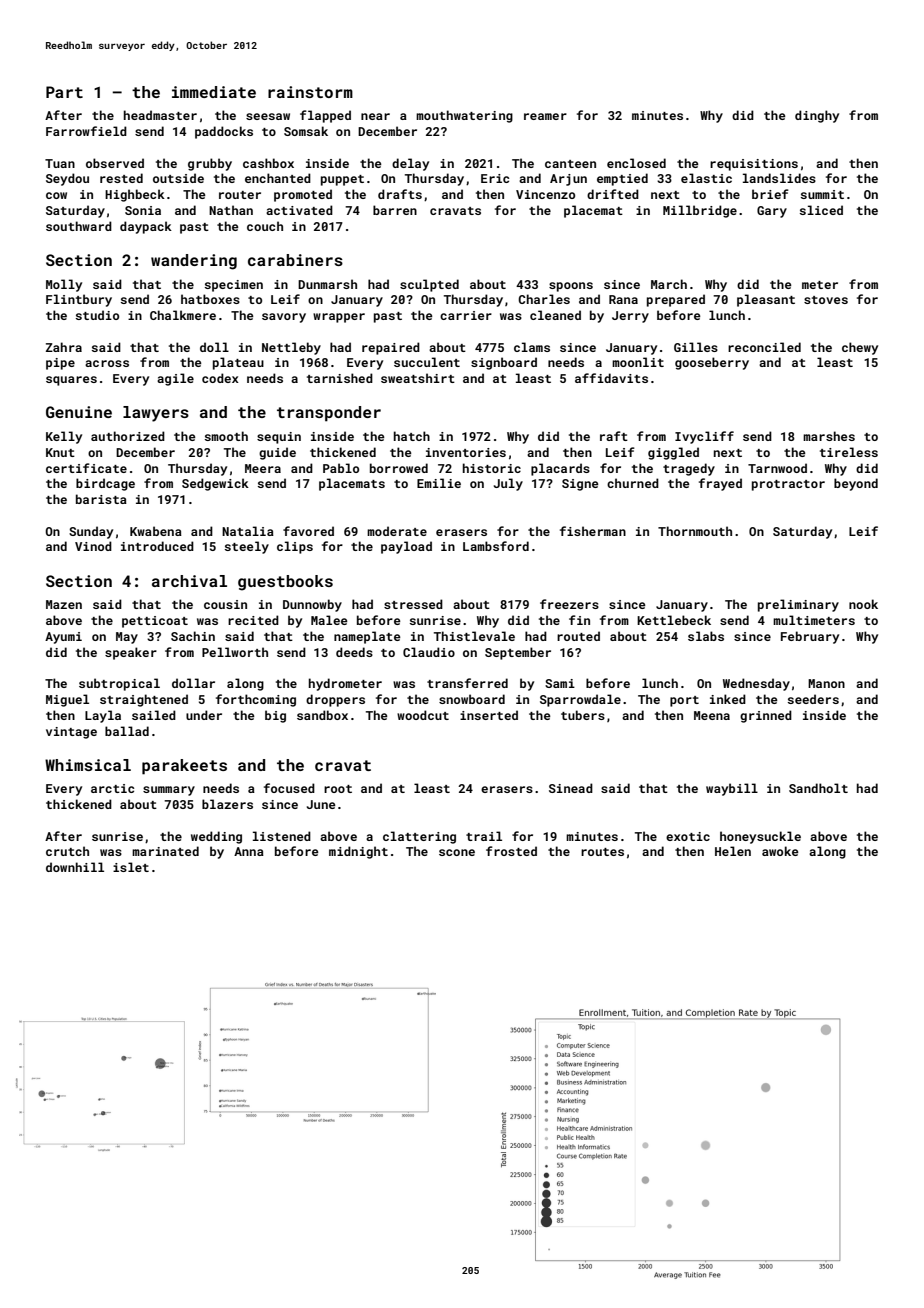  Describe the element at coordinates (165, 851) in the image. I see `marinated` at that location.
